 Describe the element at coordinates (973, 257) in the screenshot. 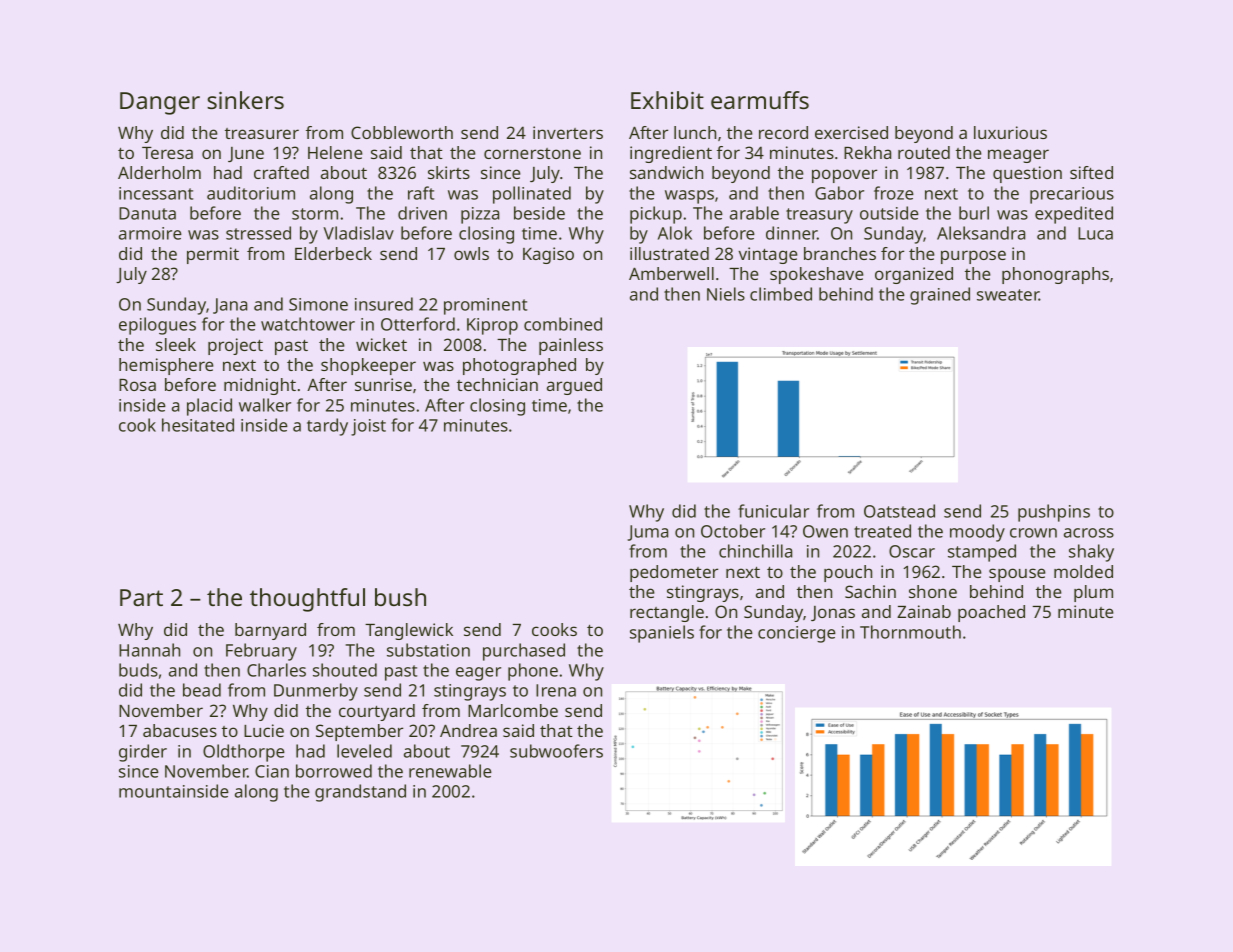

I see `purpose` at that location.
